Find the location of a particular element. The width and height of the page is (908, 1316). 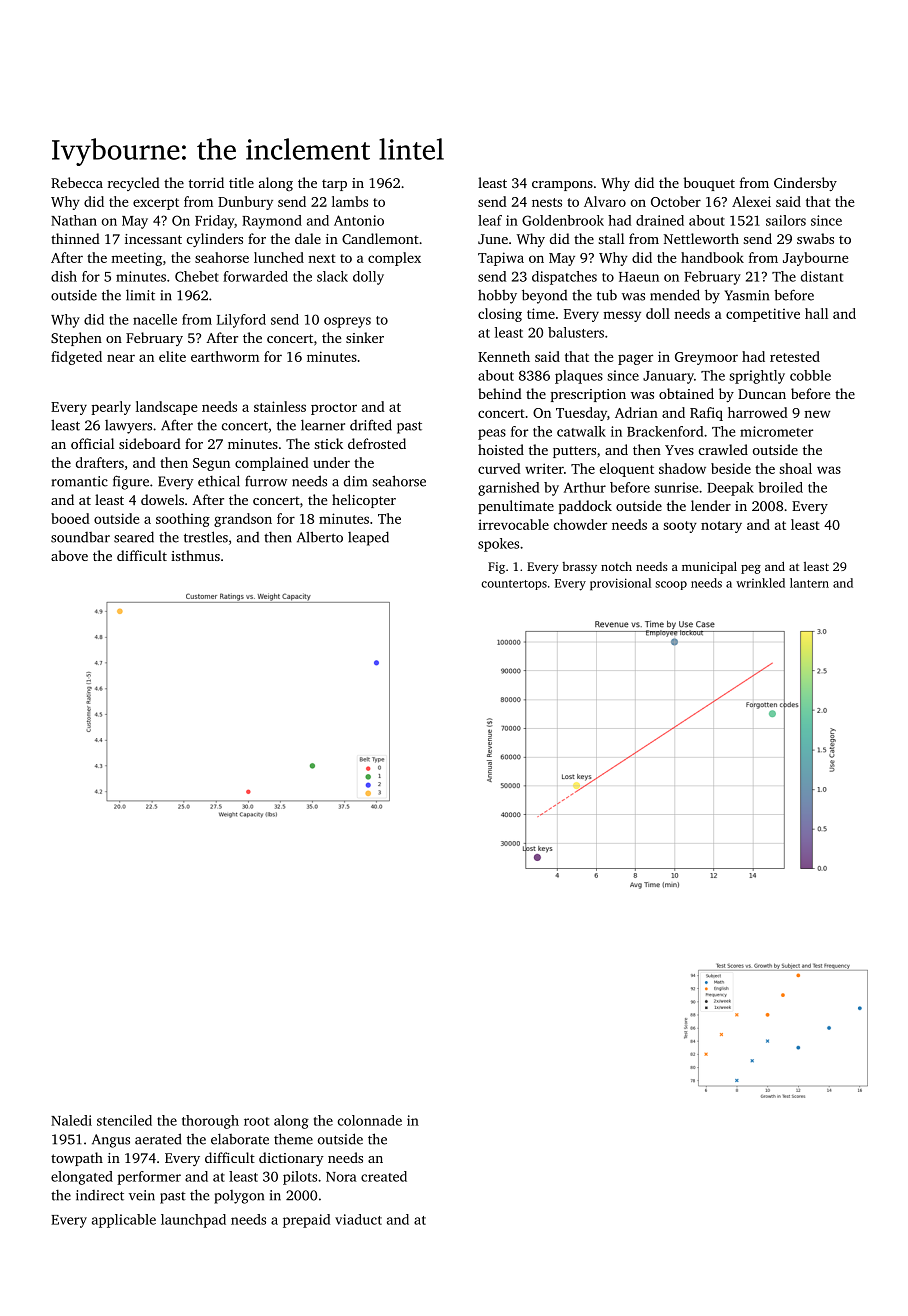

near is located at coordinates (121, 358).
